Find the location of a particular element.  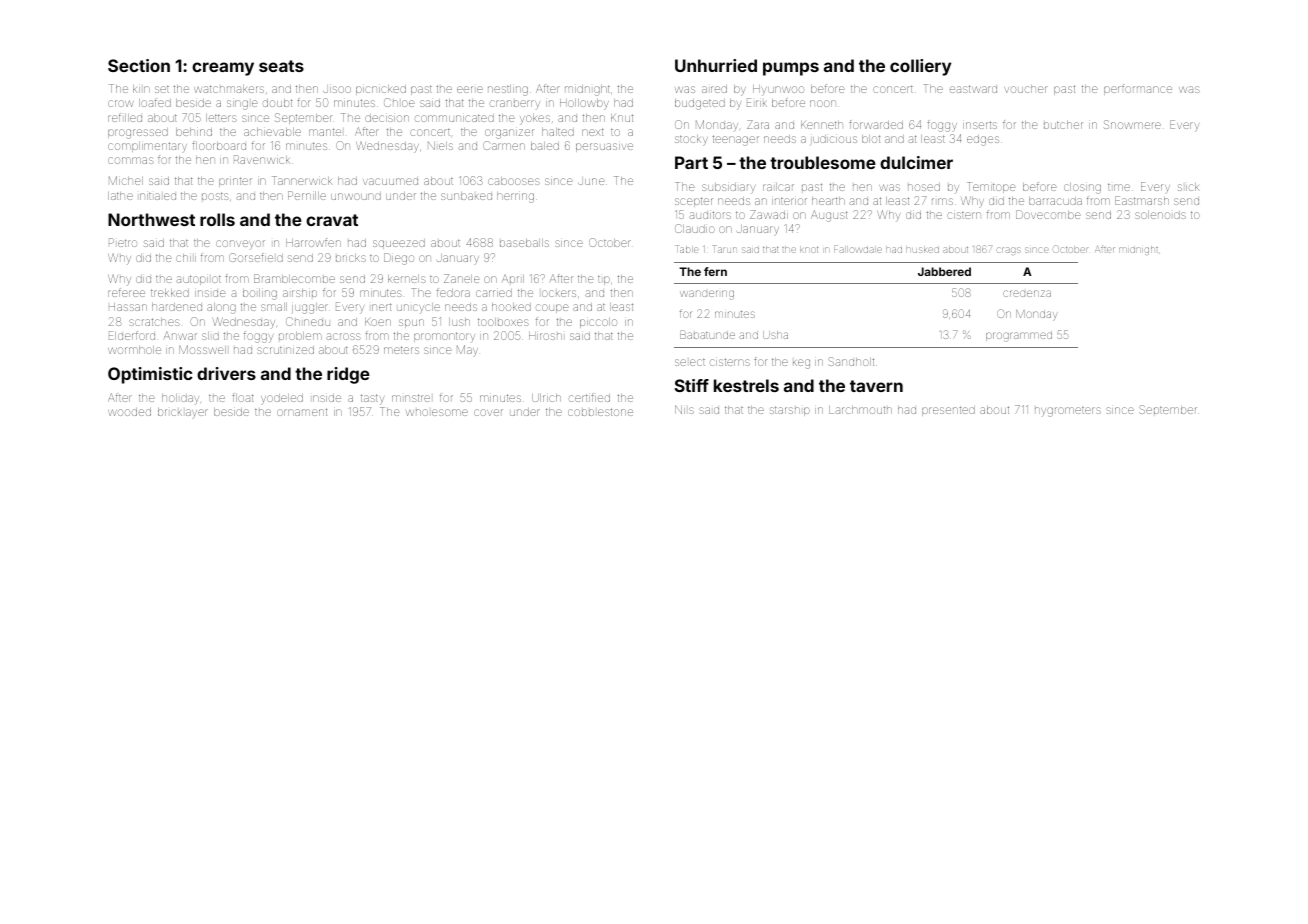

wooded is located at coordinates (129, 412).
